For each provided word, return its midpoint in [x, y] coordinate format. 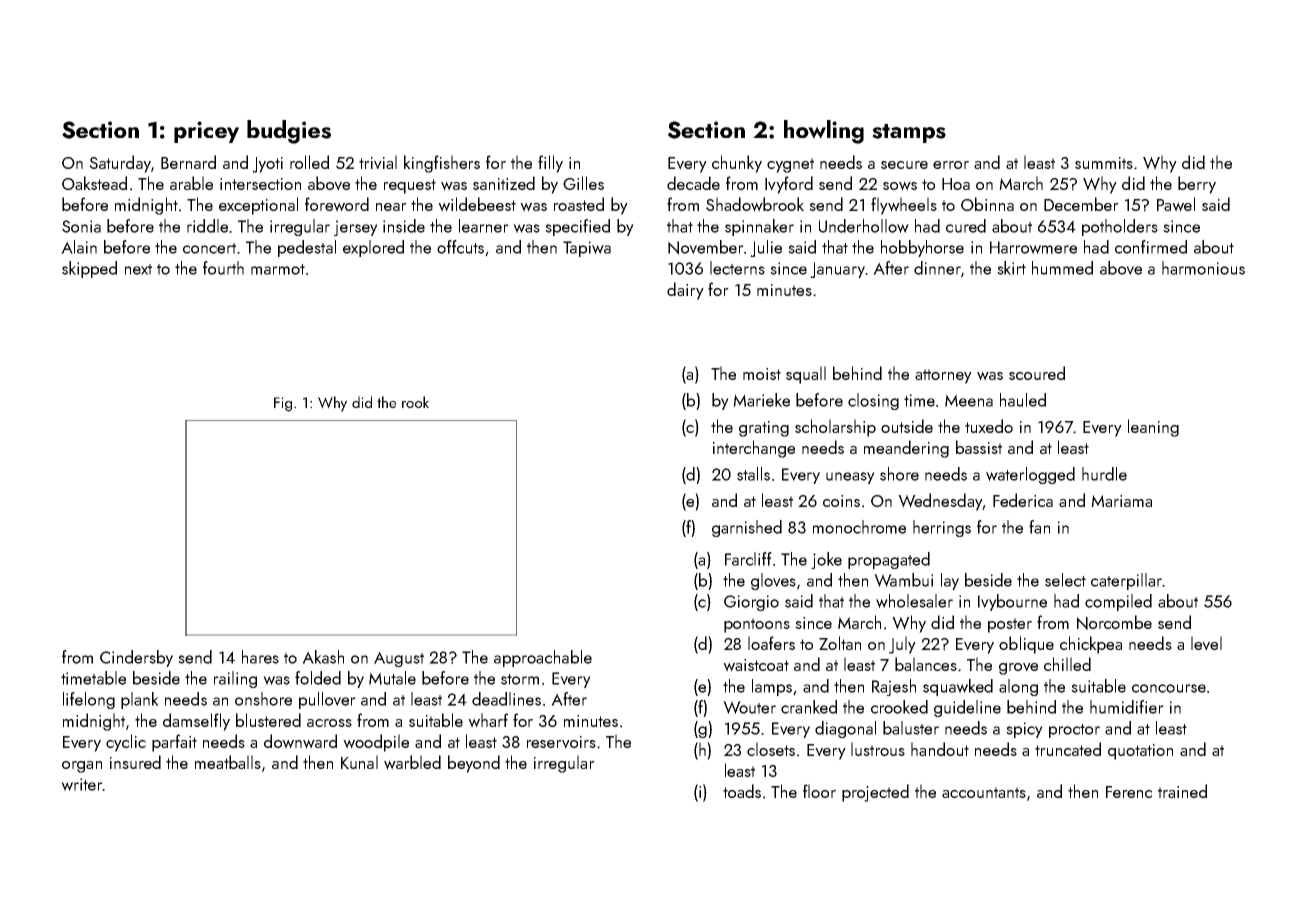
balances [926, 664]
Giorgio [751, 603]
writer [81, 784]
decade [693, 183]
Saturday [120, 164]
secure [904, 165]
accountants [984, 792]
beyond [474, 764]
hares [260, 657]
